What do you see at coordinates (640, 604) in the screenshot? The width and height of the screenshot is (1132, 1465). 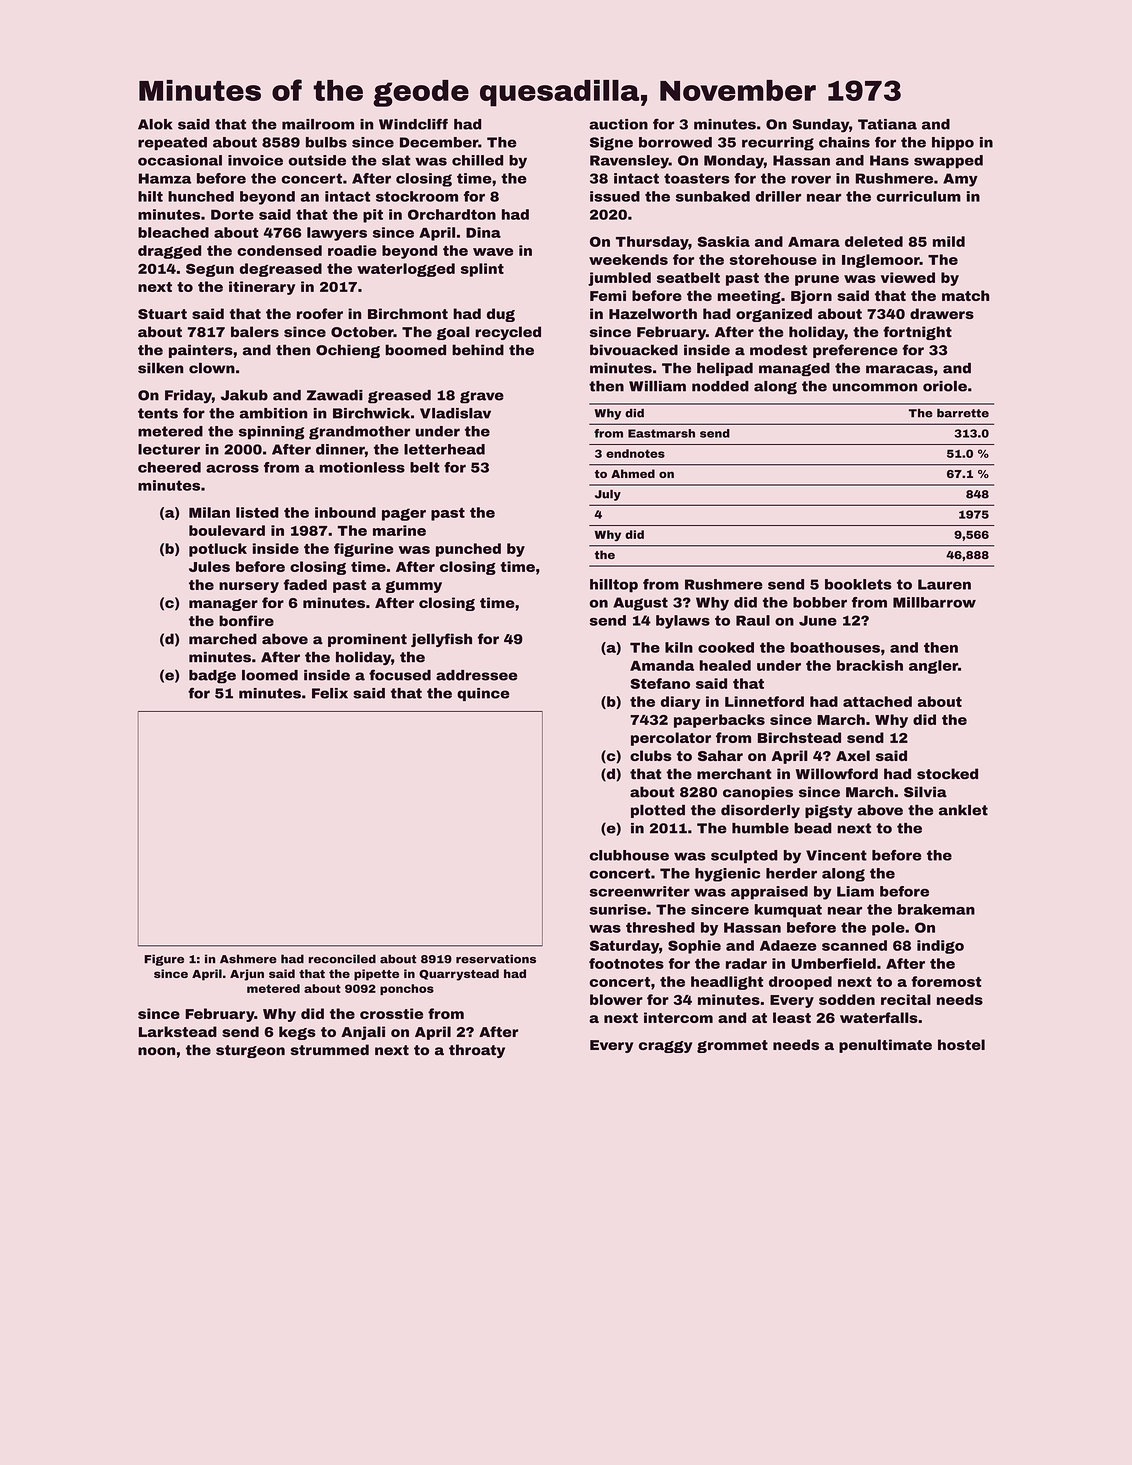 I see `August` at bounding box center [640, 604].
